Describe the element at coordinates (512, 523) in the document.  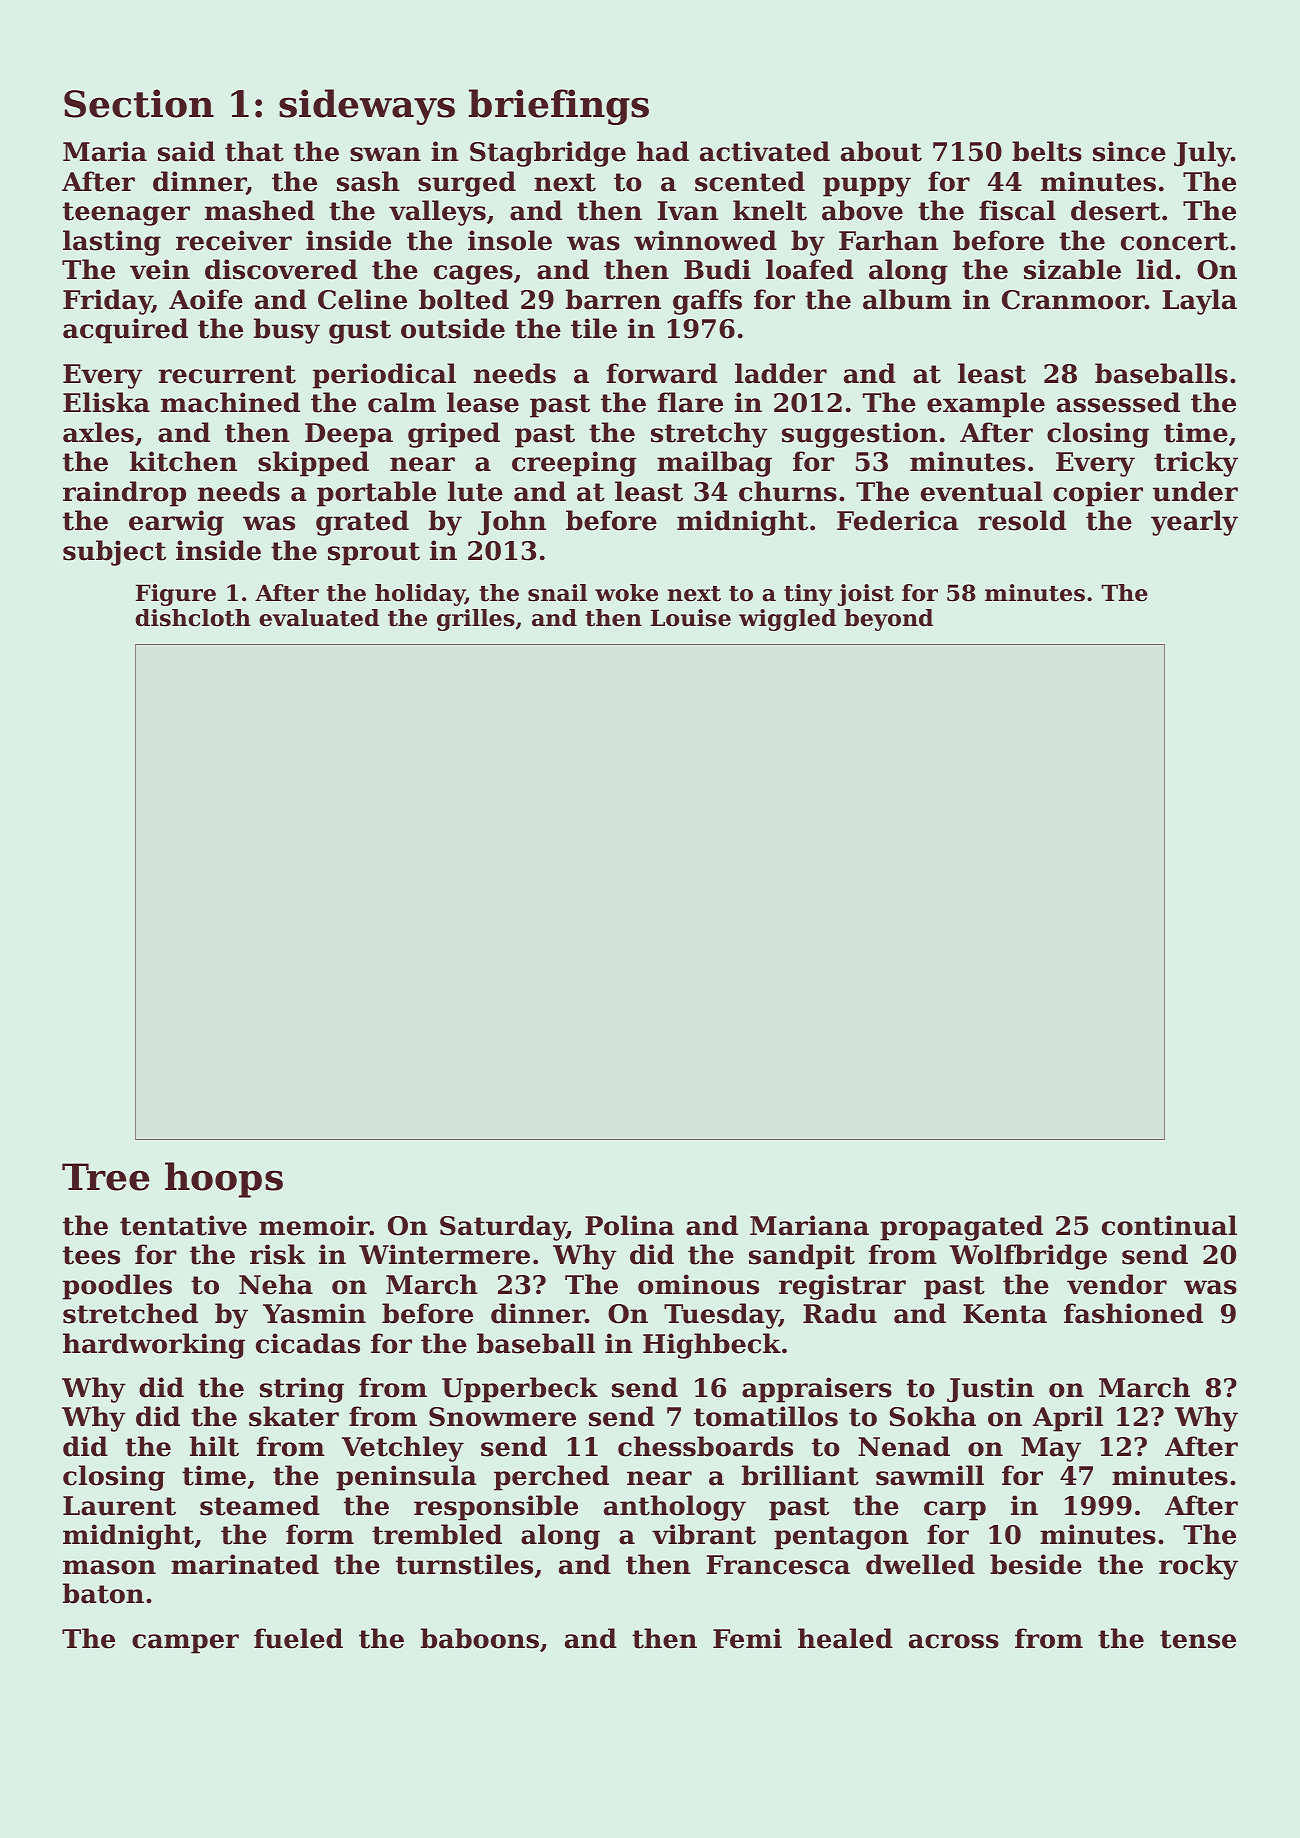
I see `John` at that location.
